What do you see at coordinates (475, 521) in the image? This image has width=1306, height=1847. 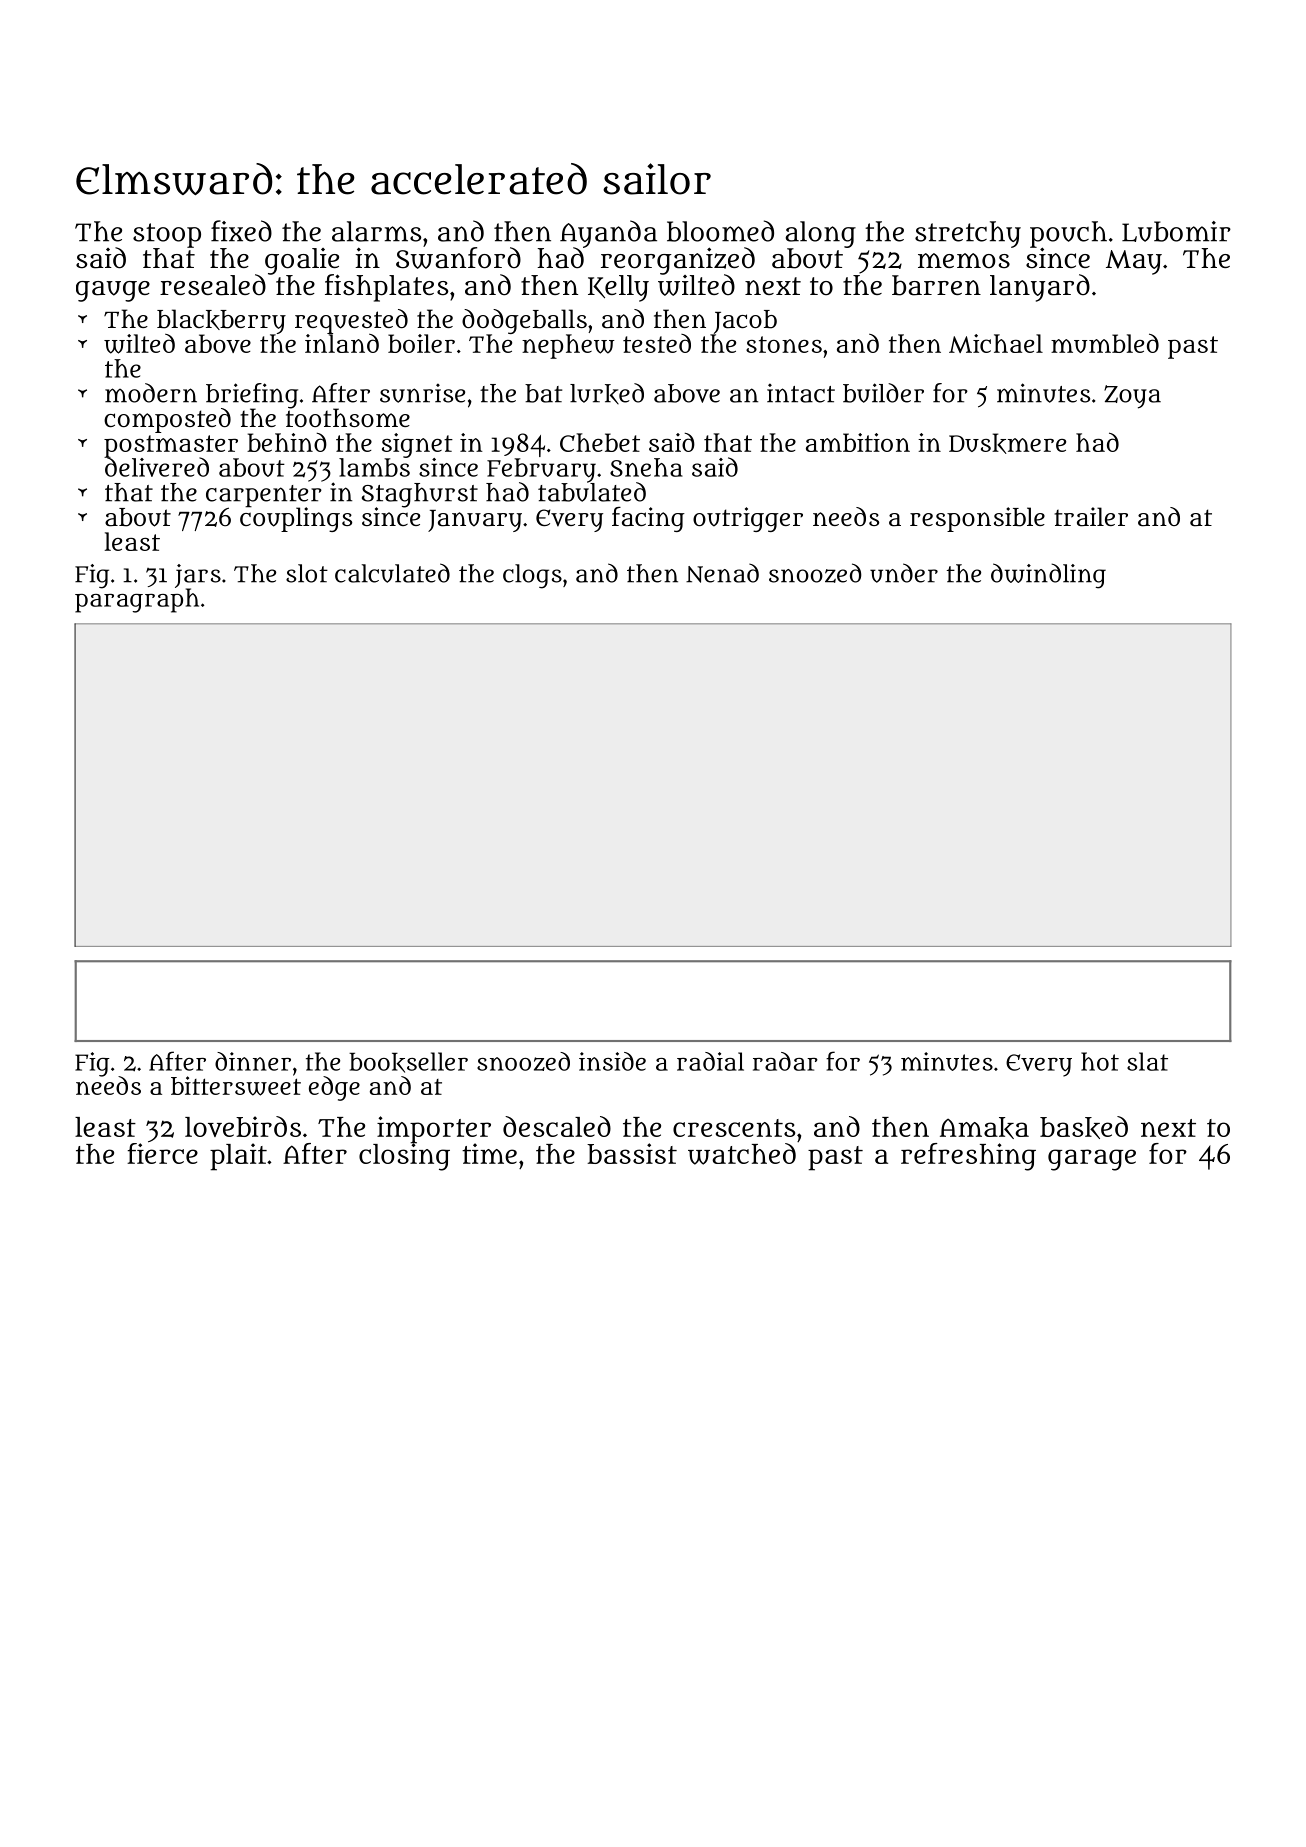 I see `January` at bounding box center [475, 521].
